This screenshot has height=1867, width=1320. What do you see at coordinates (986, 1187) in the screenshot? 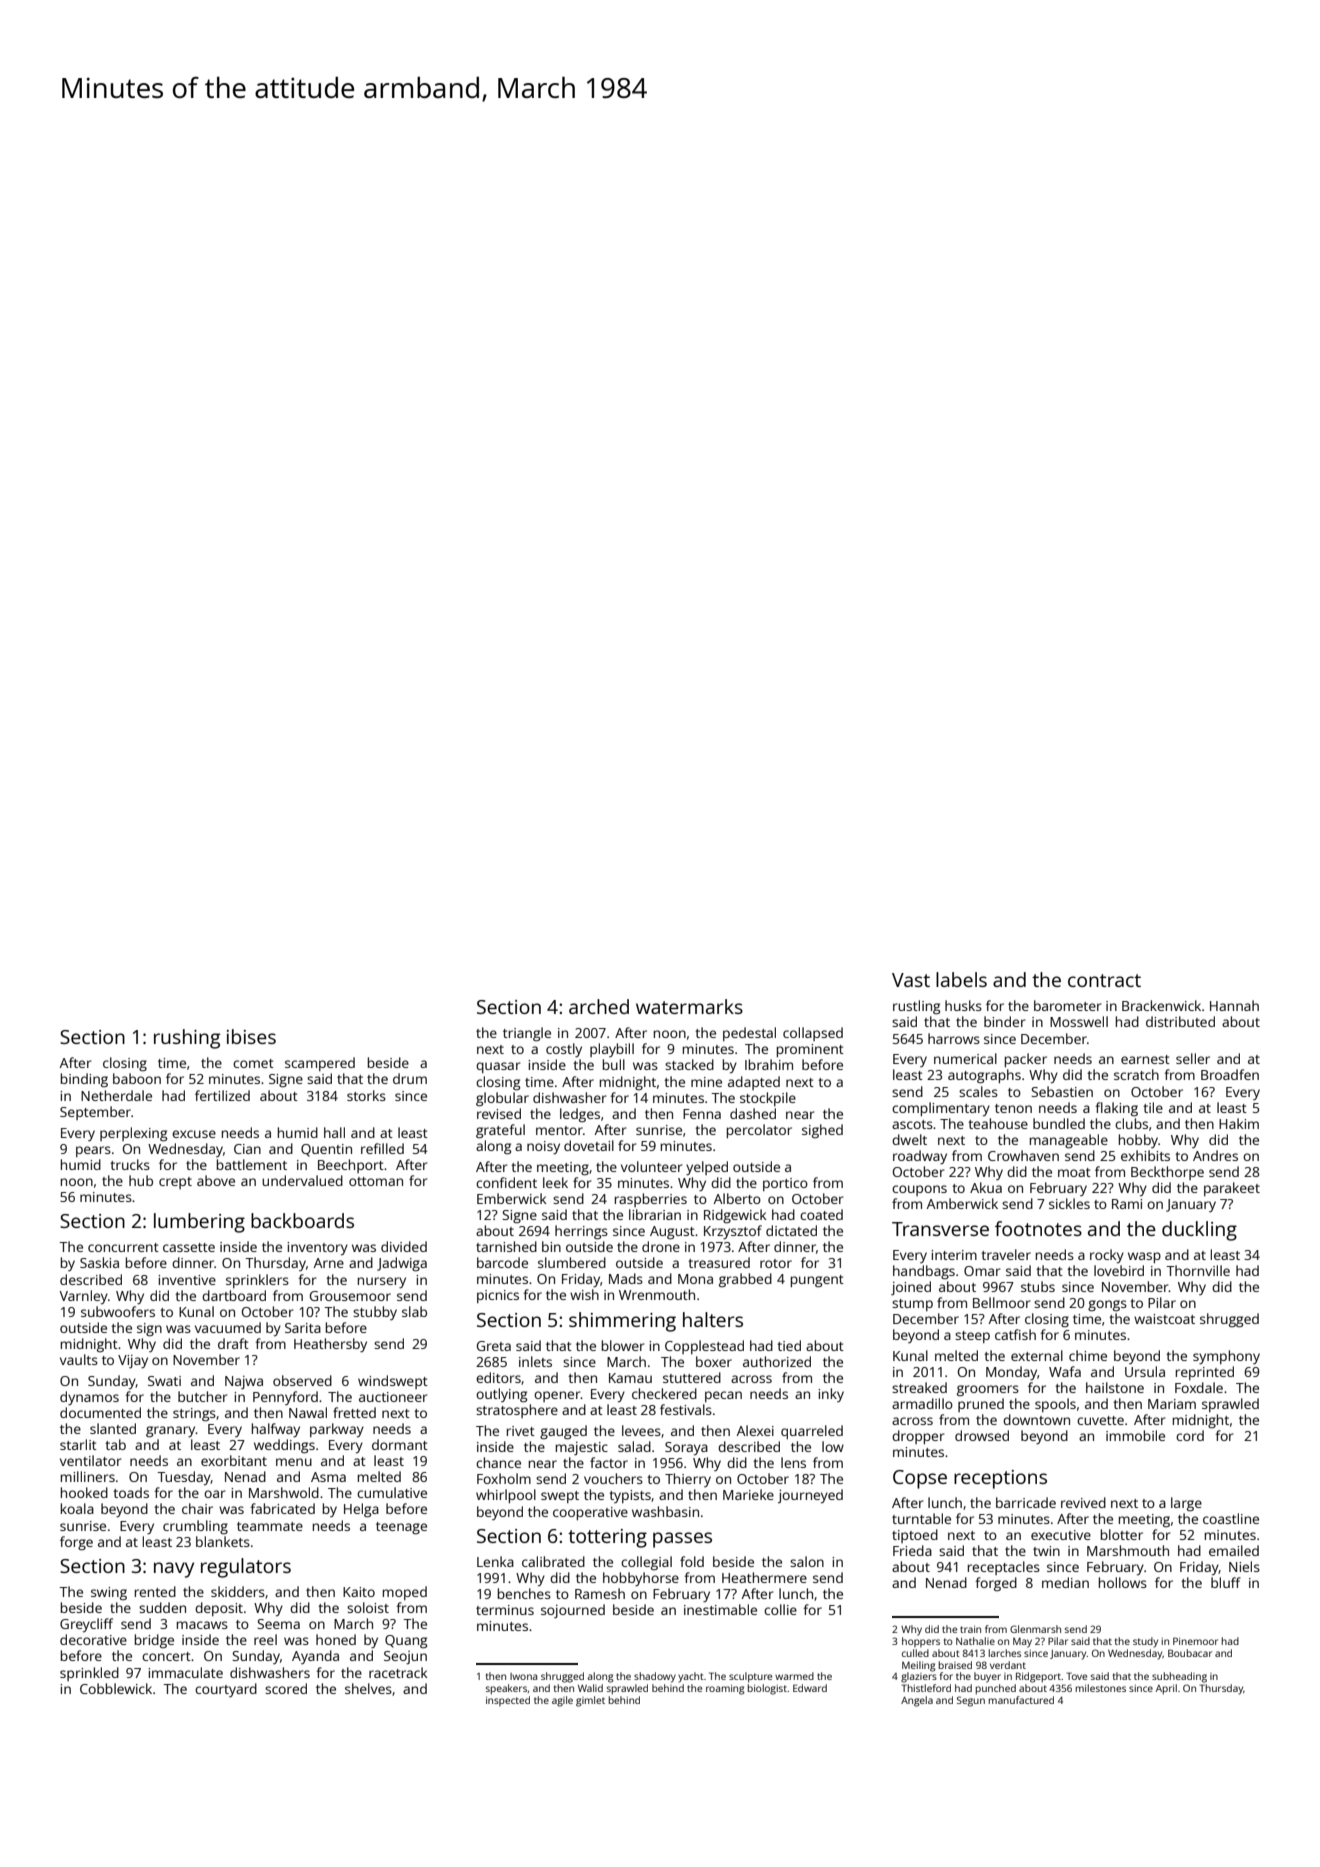
I see `Akua` at bounding box center [986, 1187].
